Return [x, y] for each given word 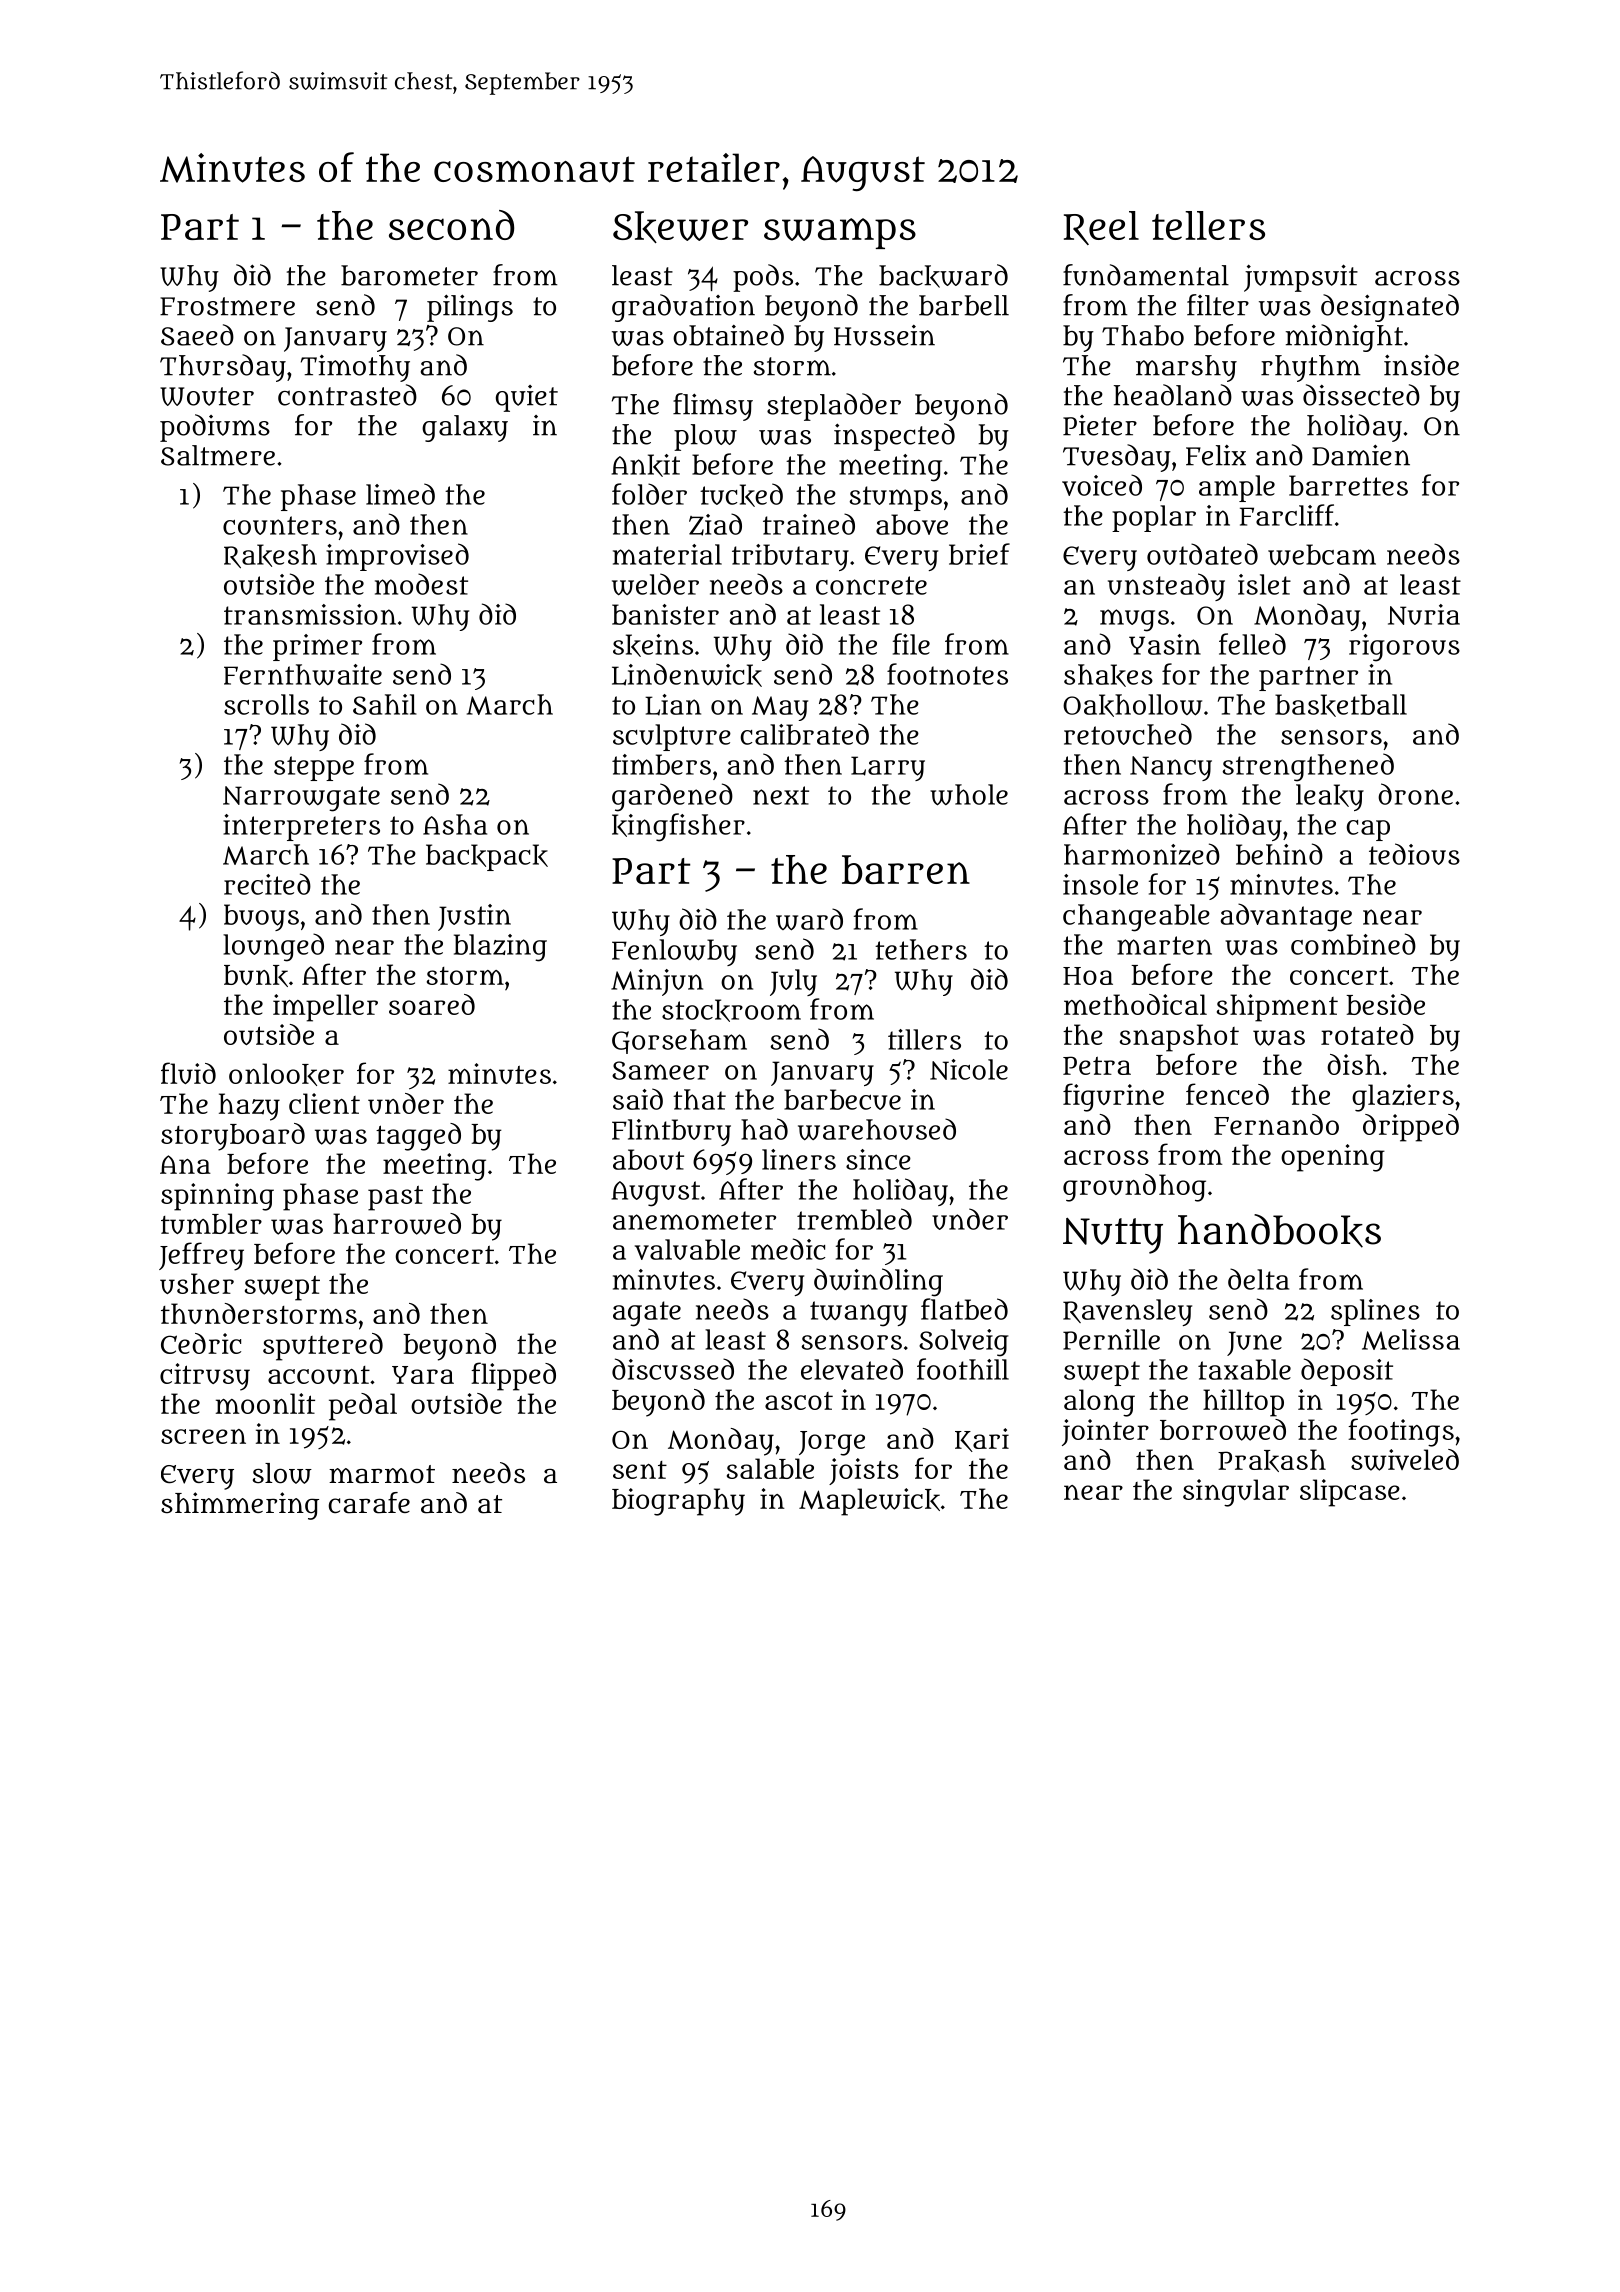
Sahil [385, 704]
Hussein [884, 335]
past [395, 1198]
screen [203, 1436]
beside [1385, 1004]
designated [1390, 308]
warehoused [877, 1129]
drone [1415, 794]
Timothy [355, 368]
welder [655, 584]
